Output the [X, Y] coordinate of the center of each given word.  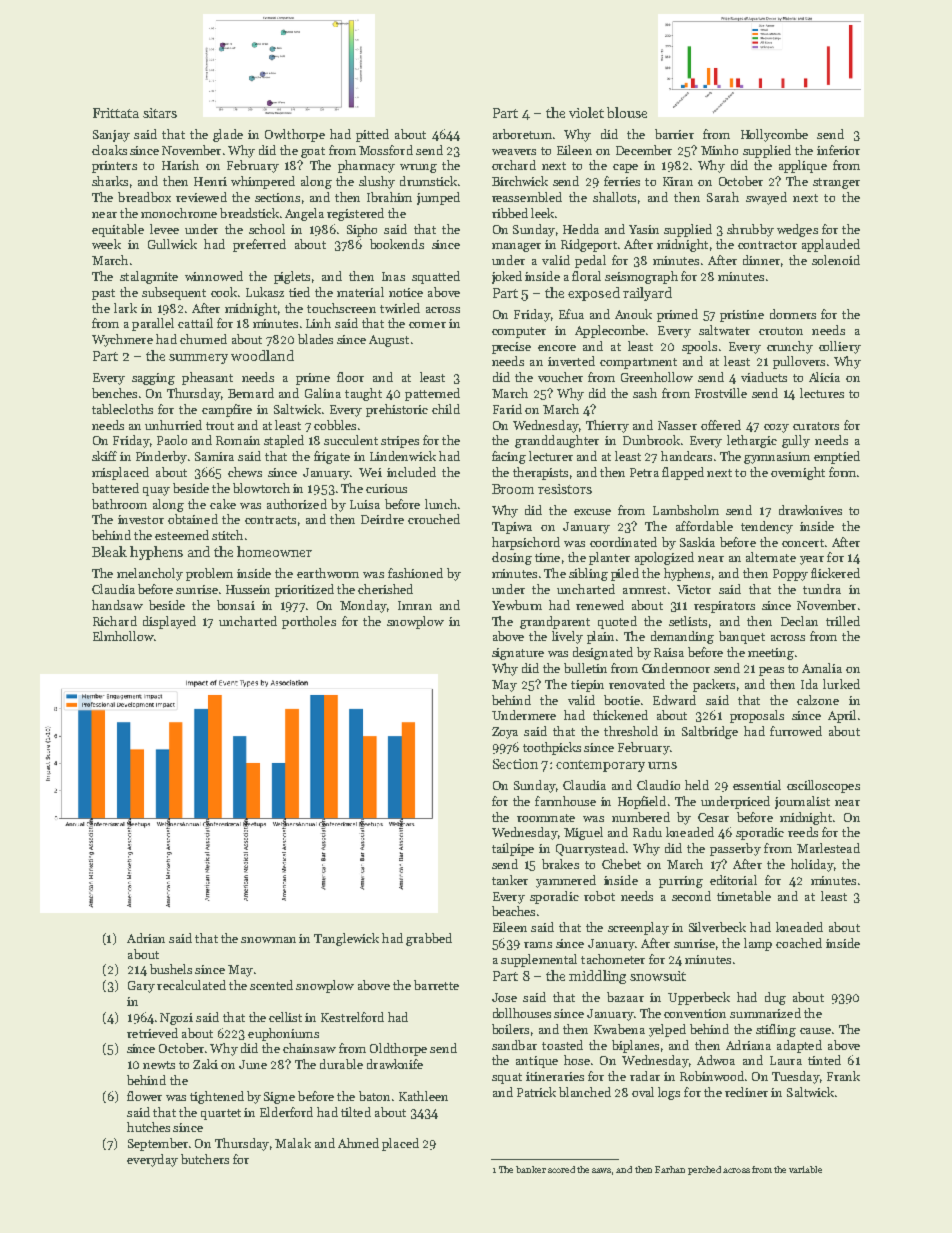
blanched [585, 1092]
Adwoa [716, 1060]
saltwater [724, 330]
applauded [831, 245]
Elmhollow [123, 636]
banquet [742, 637]
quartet [221, 1114]
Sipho [362, 230]
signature [518, 654]
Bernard [251, 393]
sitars [160, 113]
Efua [571, 314]
